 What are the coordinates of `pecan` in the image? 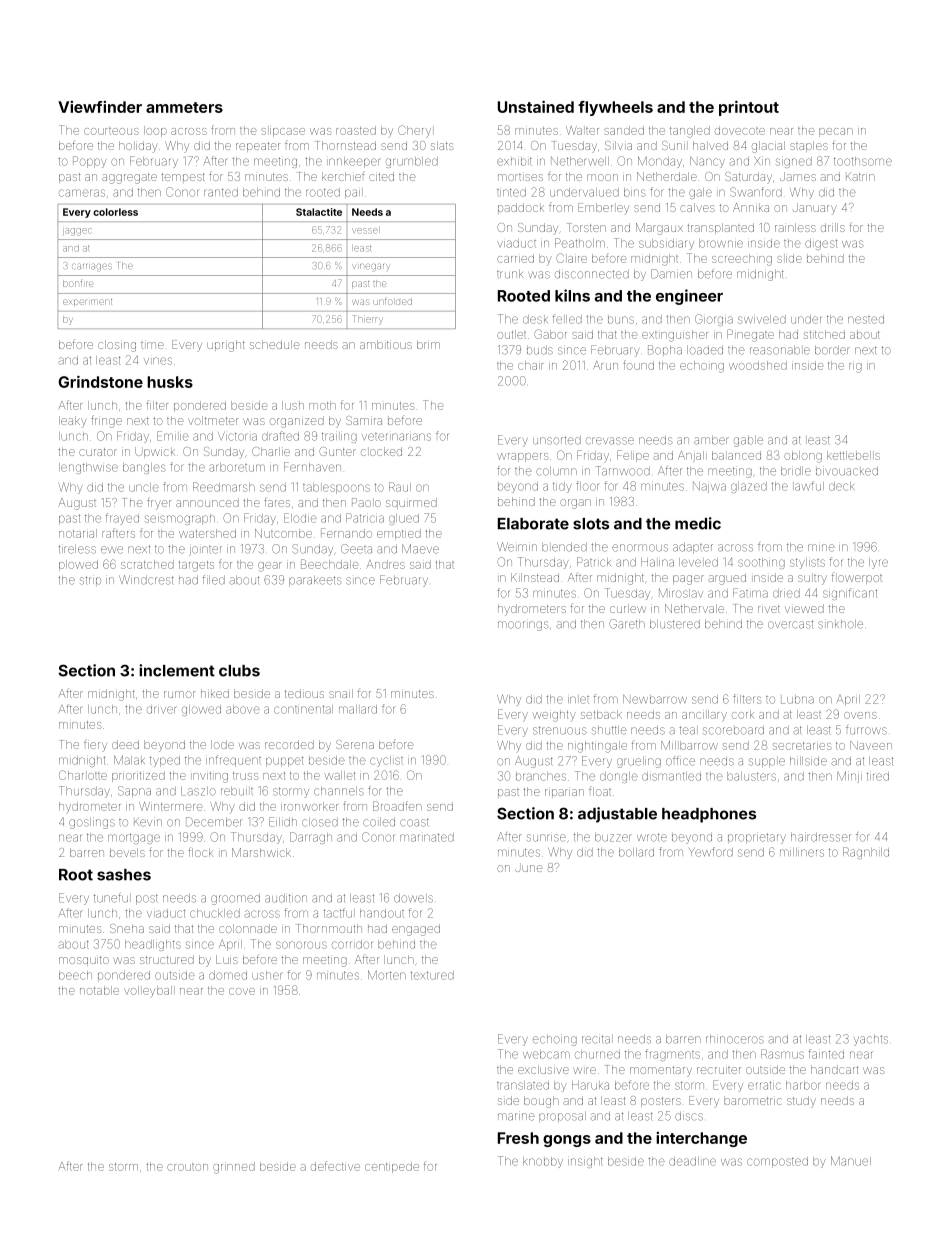 It's located at (836, 132).
